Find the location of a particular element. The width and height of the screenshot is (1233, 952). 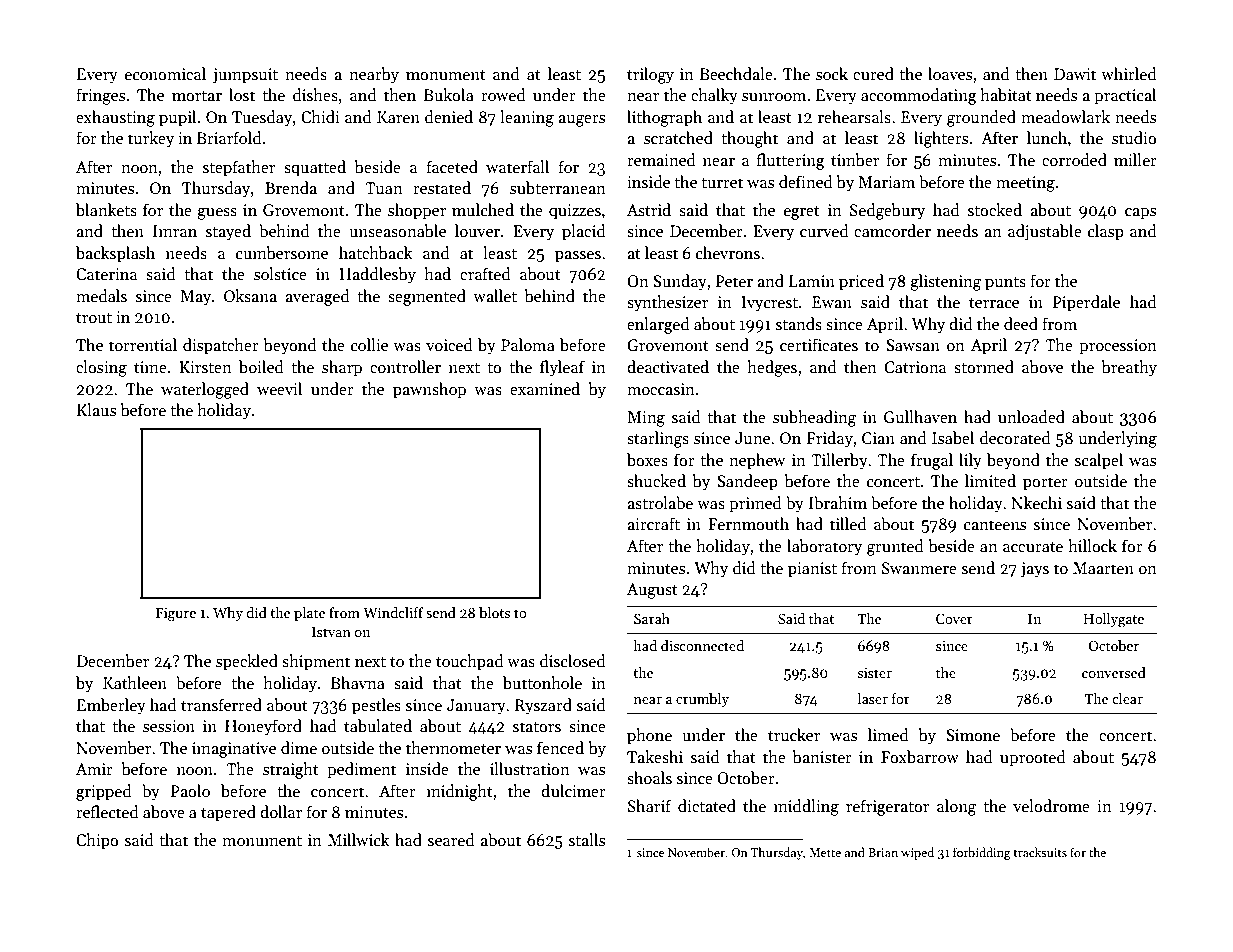

Astrid is located at coordinates (649, 210).
